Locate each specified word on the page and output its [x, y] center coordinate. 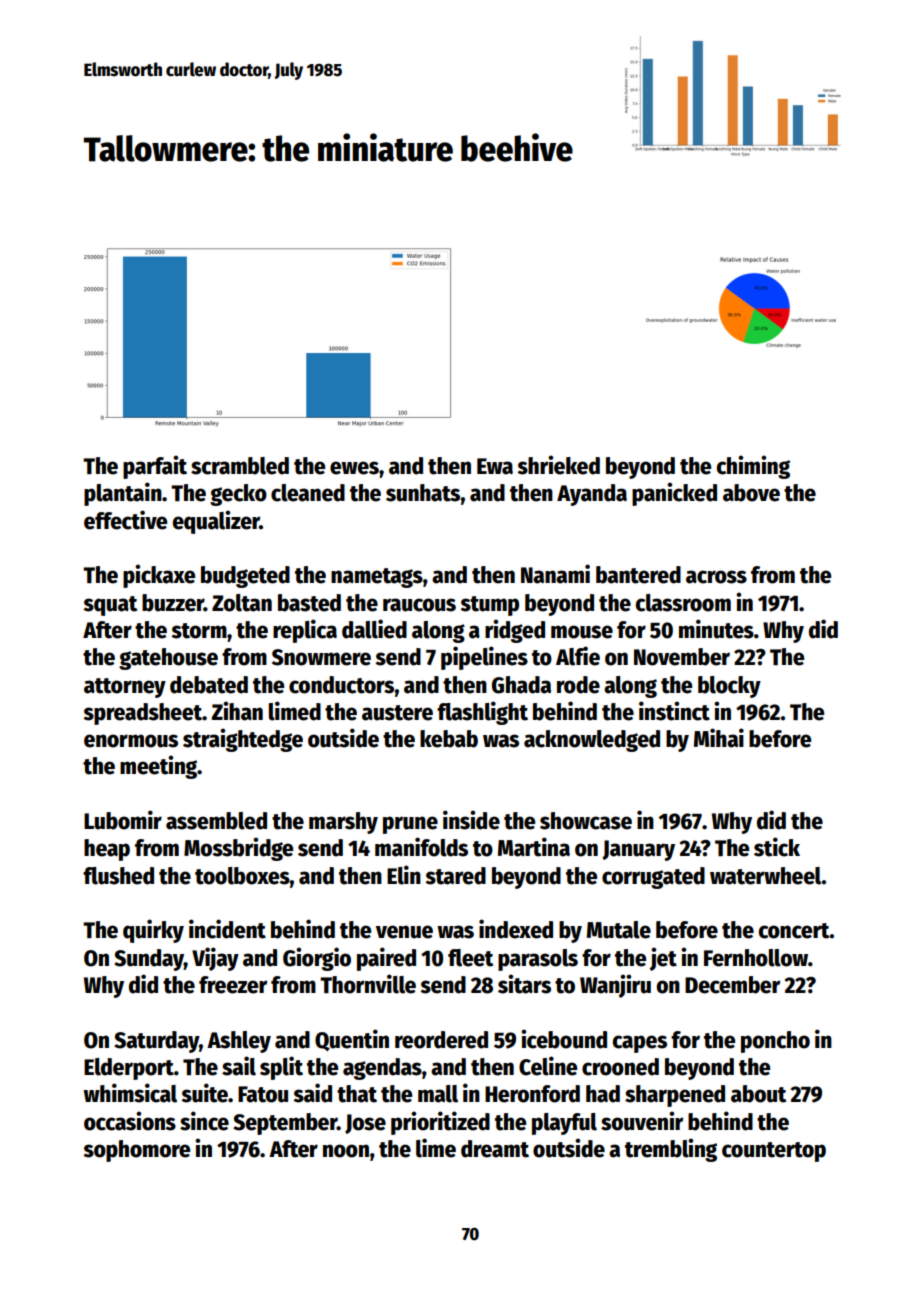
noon [346, 1151]
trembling [671, 1150]
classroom [683, 603]
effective [125, 520]
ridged [515, 631]
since [204, 1121]
